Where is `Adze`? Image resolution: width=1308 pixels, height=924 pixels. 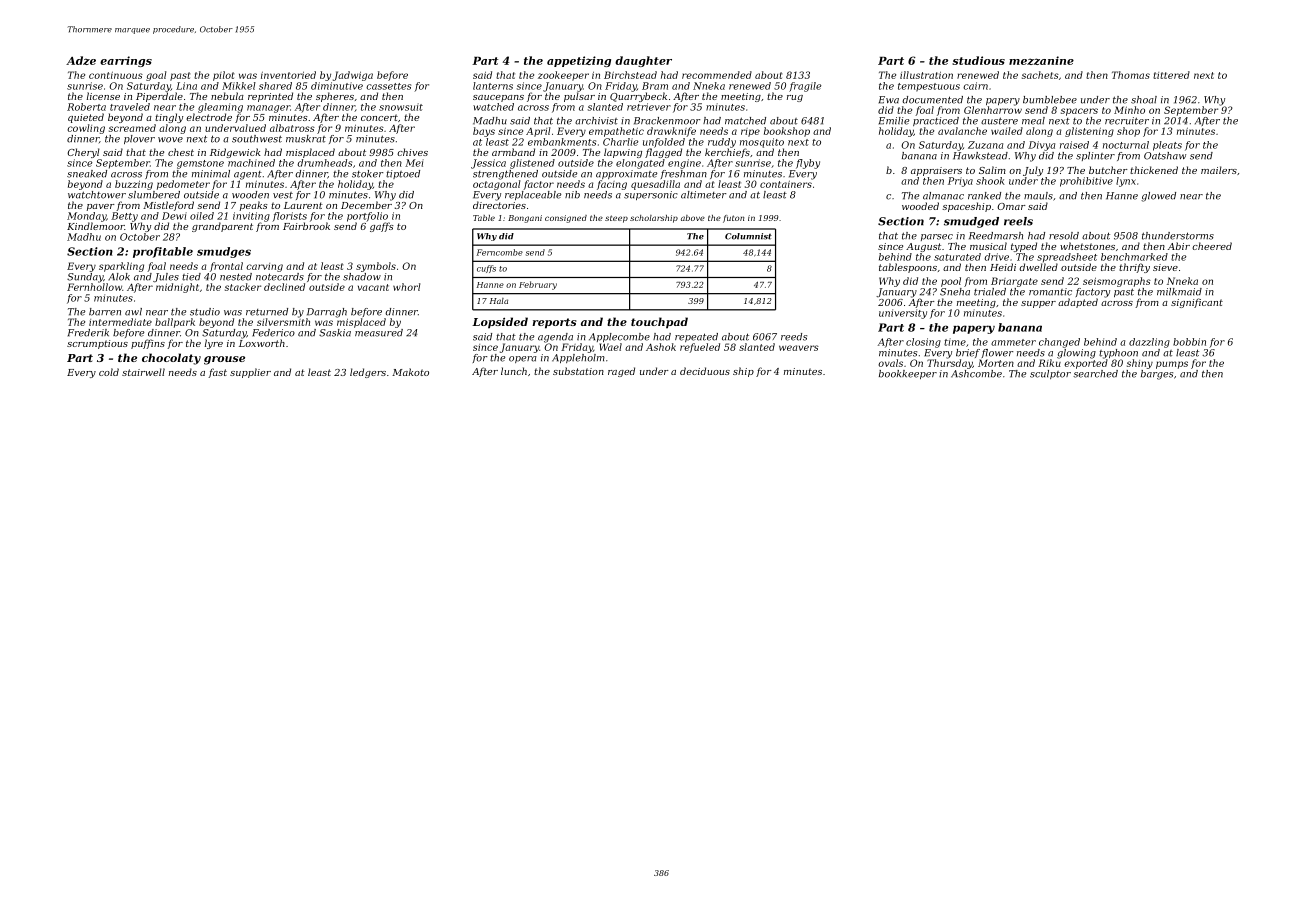 Adze is located at coordinates (81, 60).
